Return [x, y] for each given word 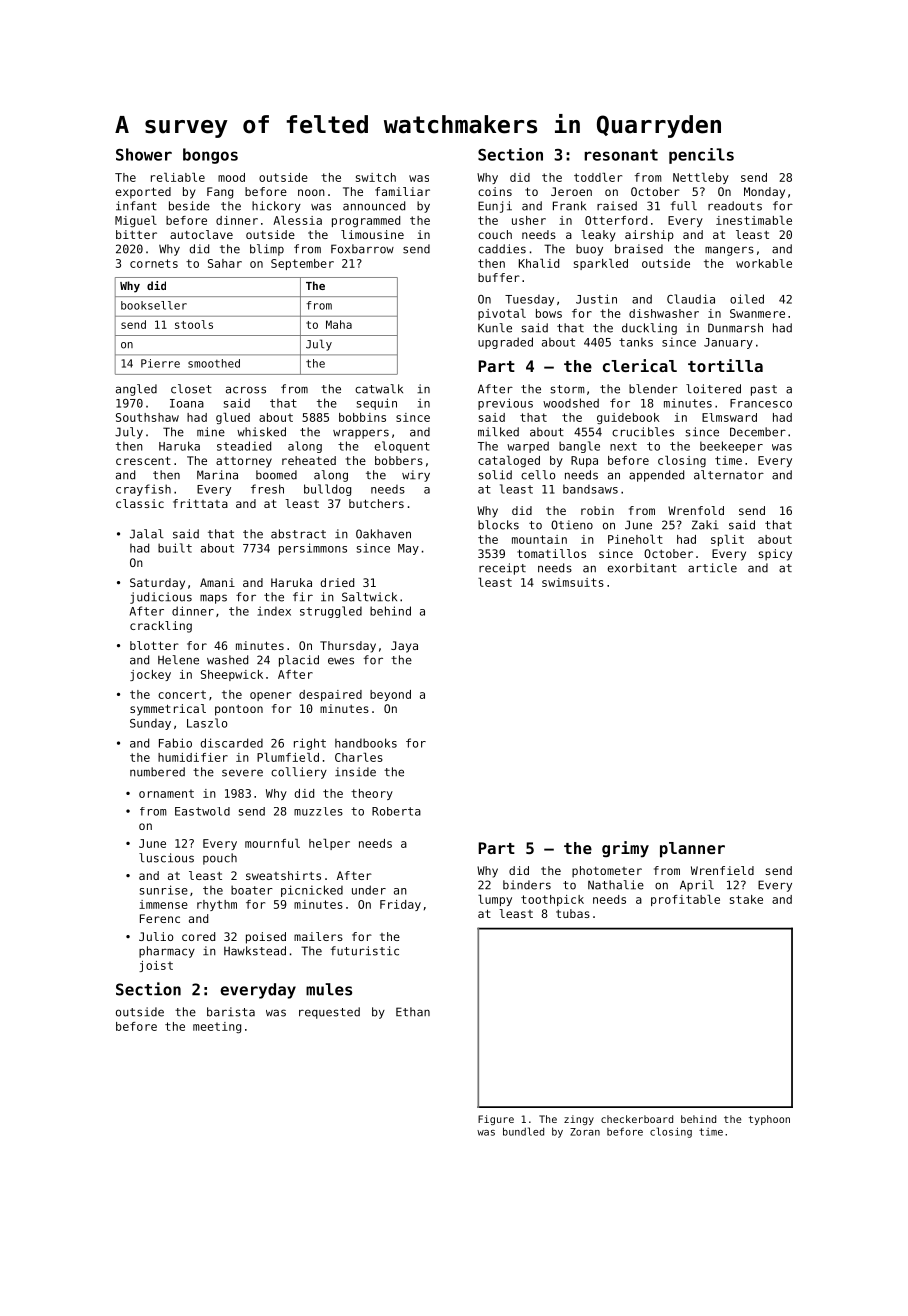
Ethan [413, 1012]
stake [746, 899]
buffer [499, 277]
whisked [261, 432]
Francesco [761, 403]
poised [266, 938]
